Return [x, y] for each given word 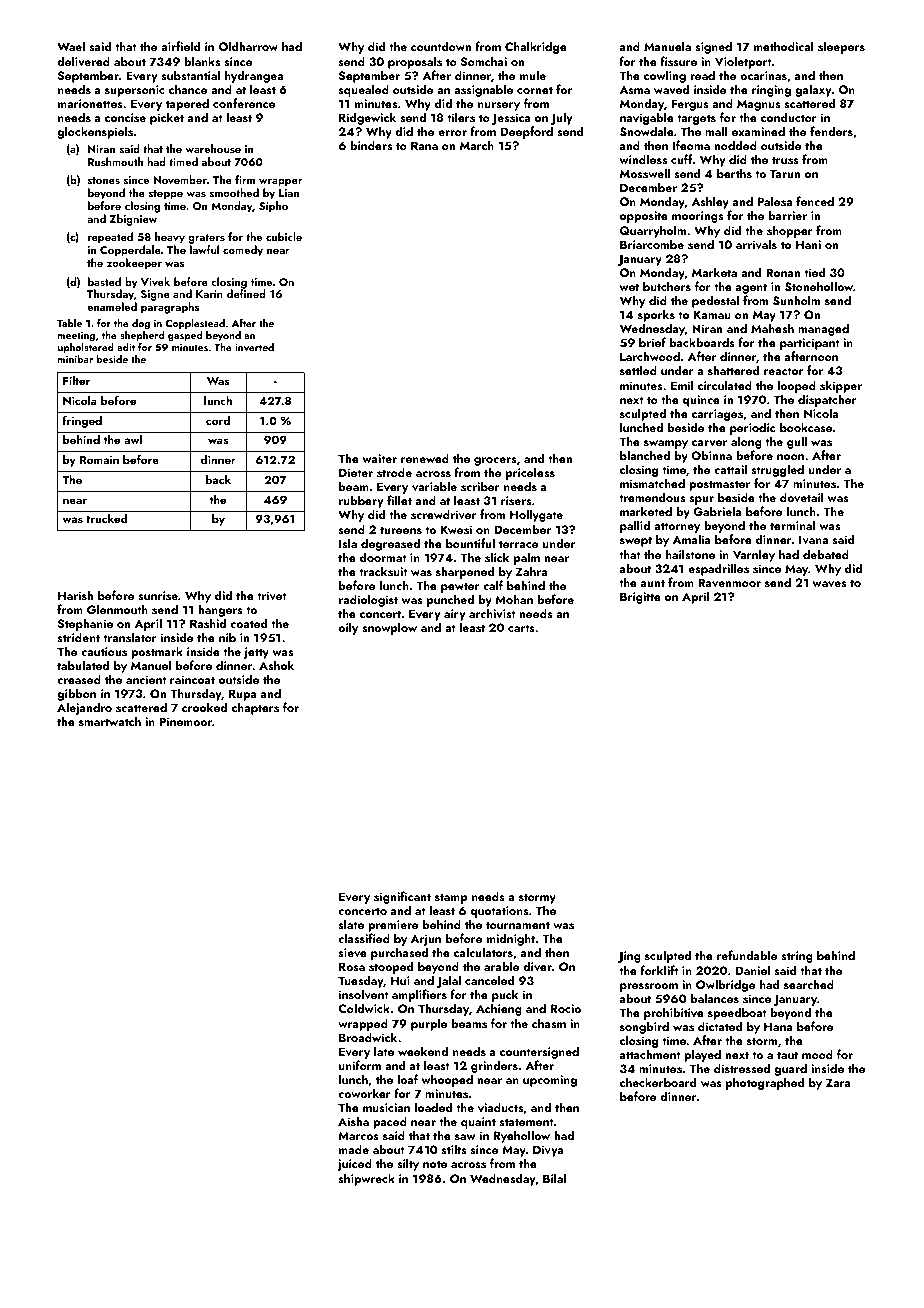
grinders [494, 1066]
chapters [255, 708]
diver [537, 966]
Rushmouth [115, 161]
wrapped [363, 1024]
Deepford [527, 132]
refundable [747, 955]
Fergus [690, 105]
